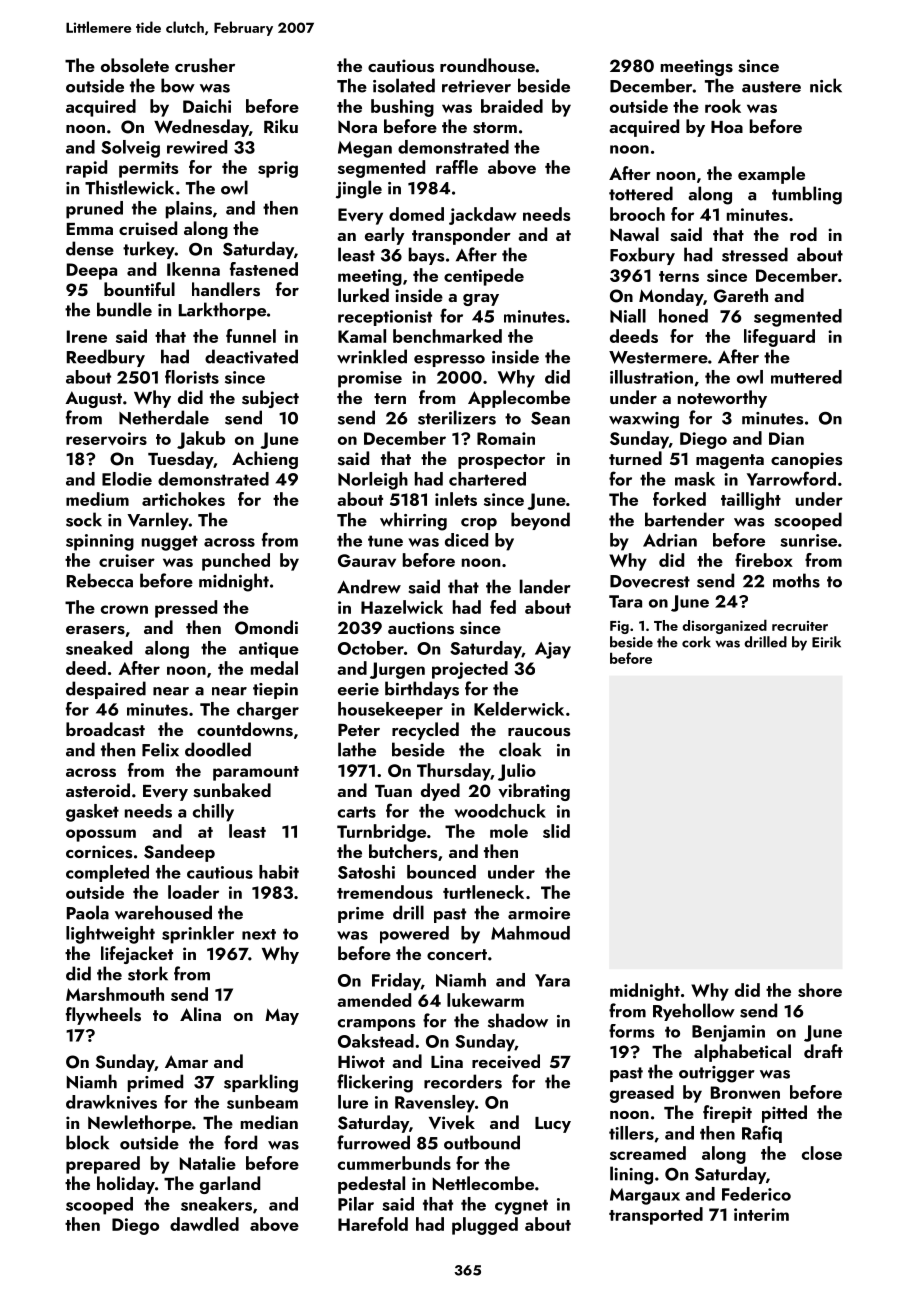 This page has height=1316, width=908. I want to click on magenta, so click(730, 461).
